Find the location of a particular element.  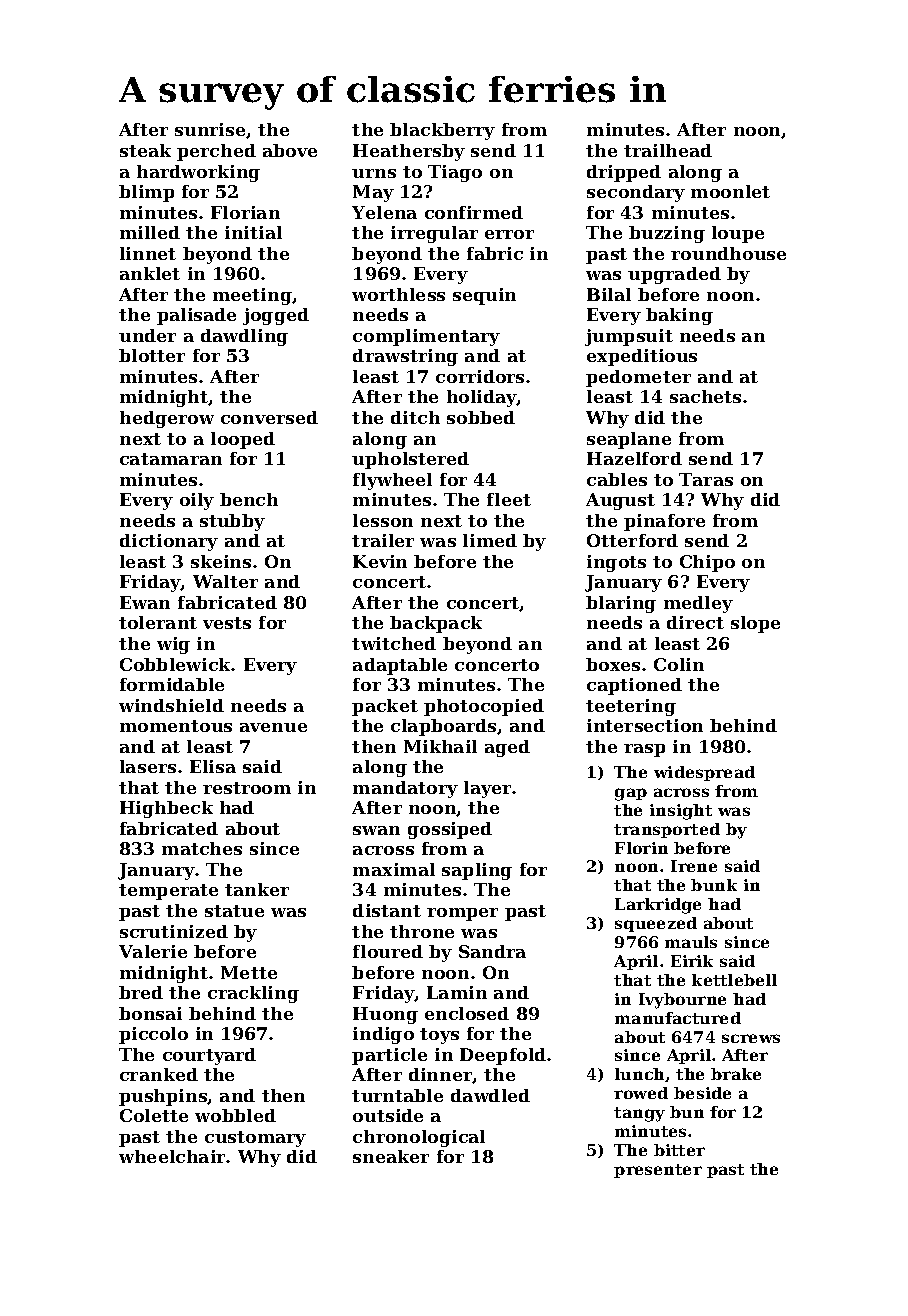

wheelchair is located at coordinates (173, 1156).
